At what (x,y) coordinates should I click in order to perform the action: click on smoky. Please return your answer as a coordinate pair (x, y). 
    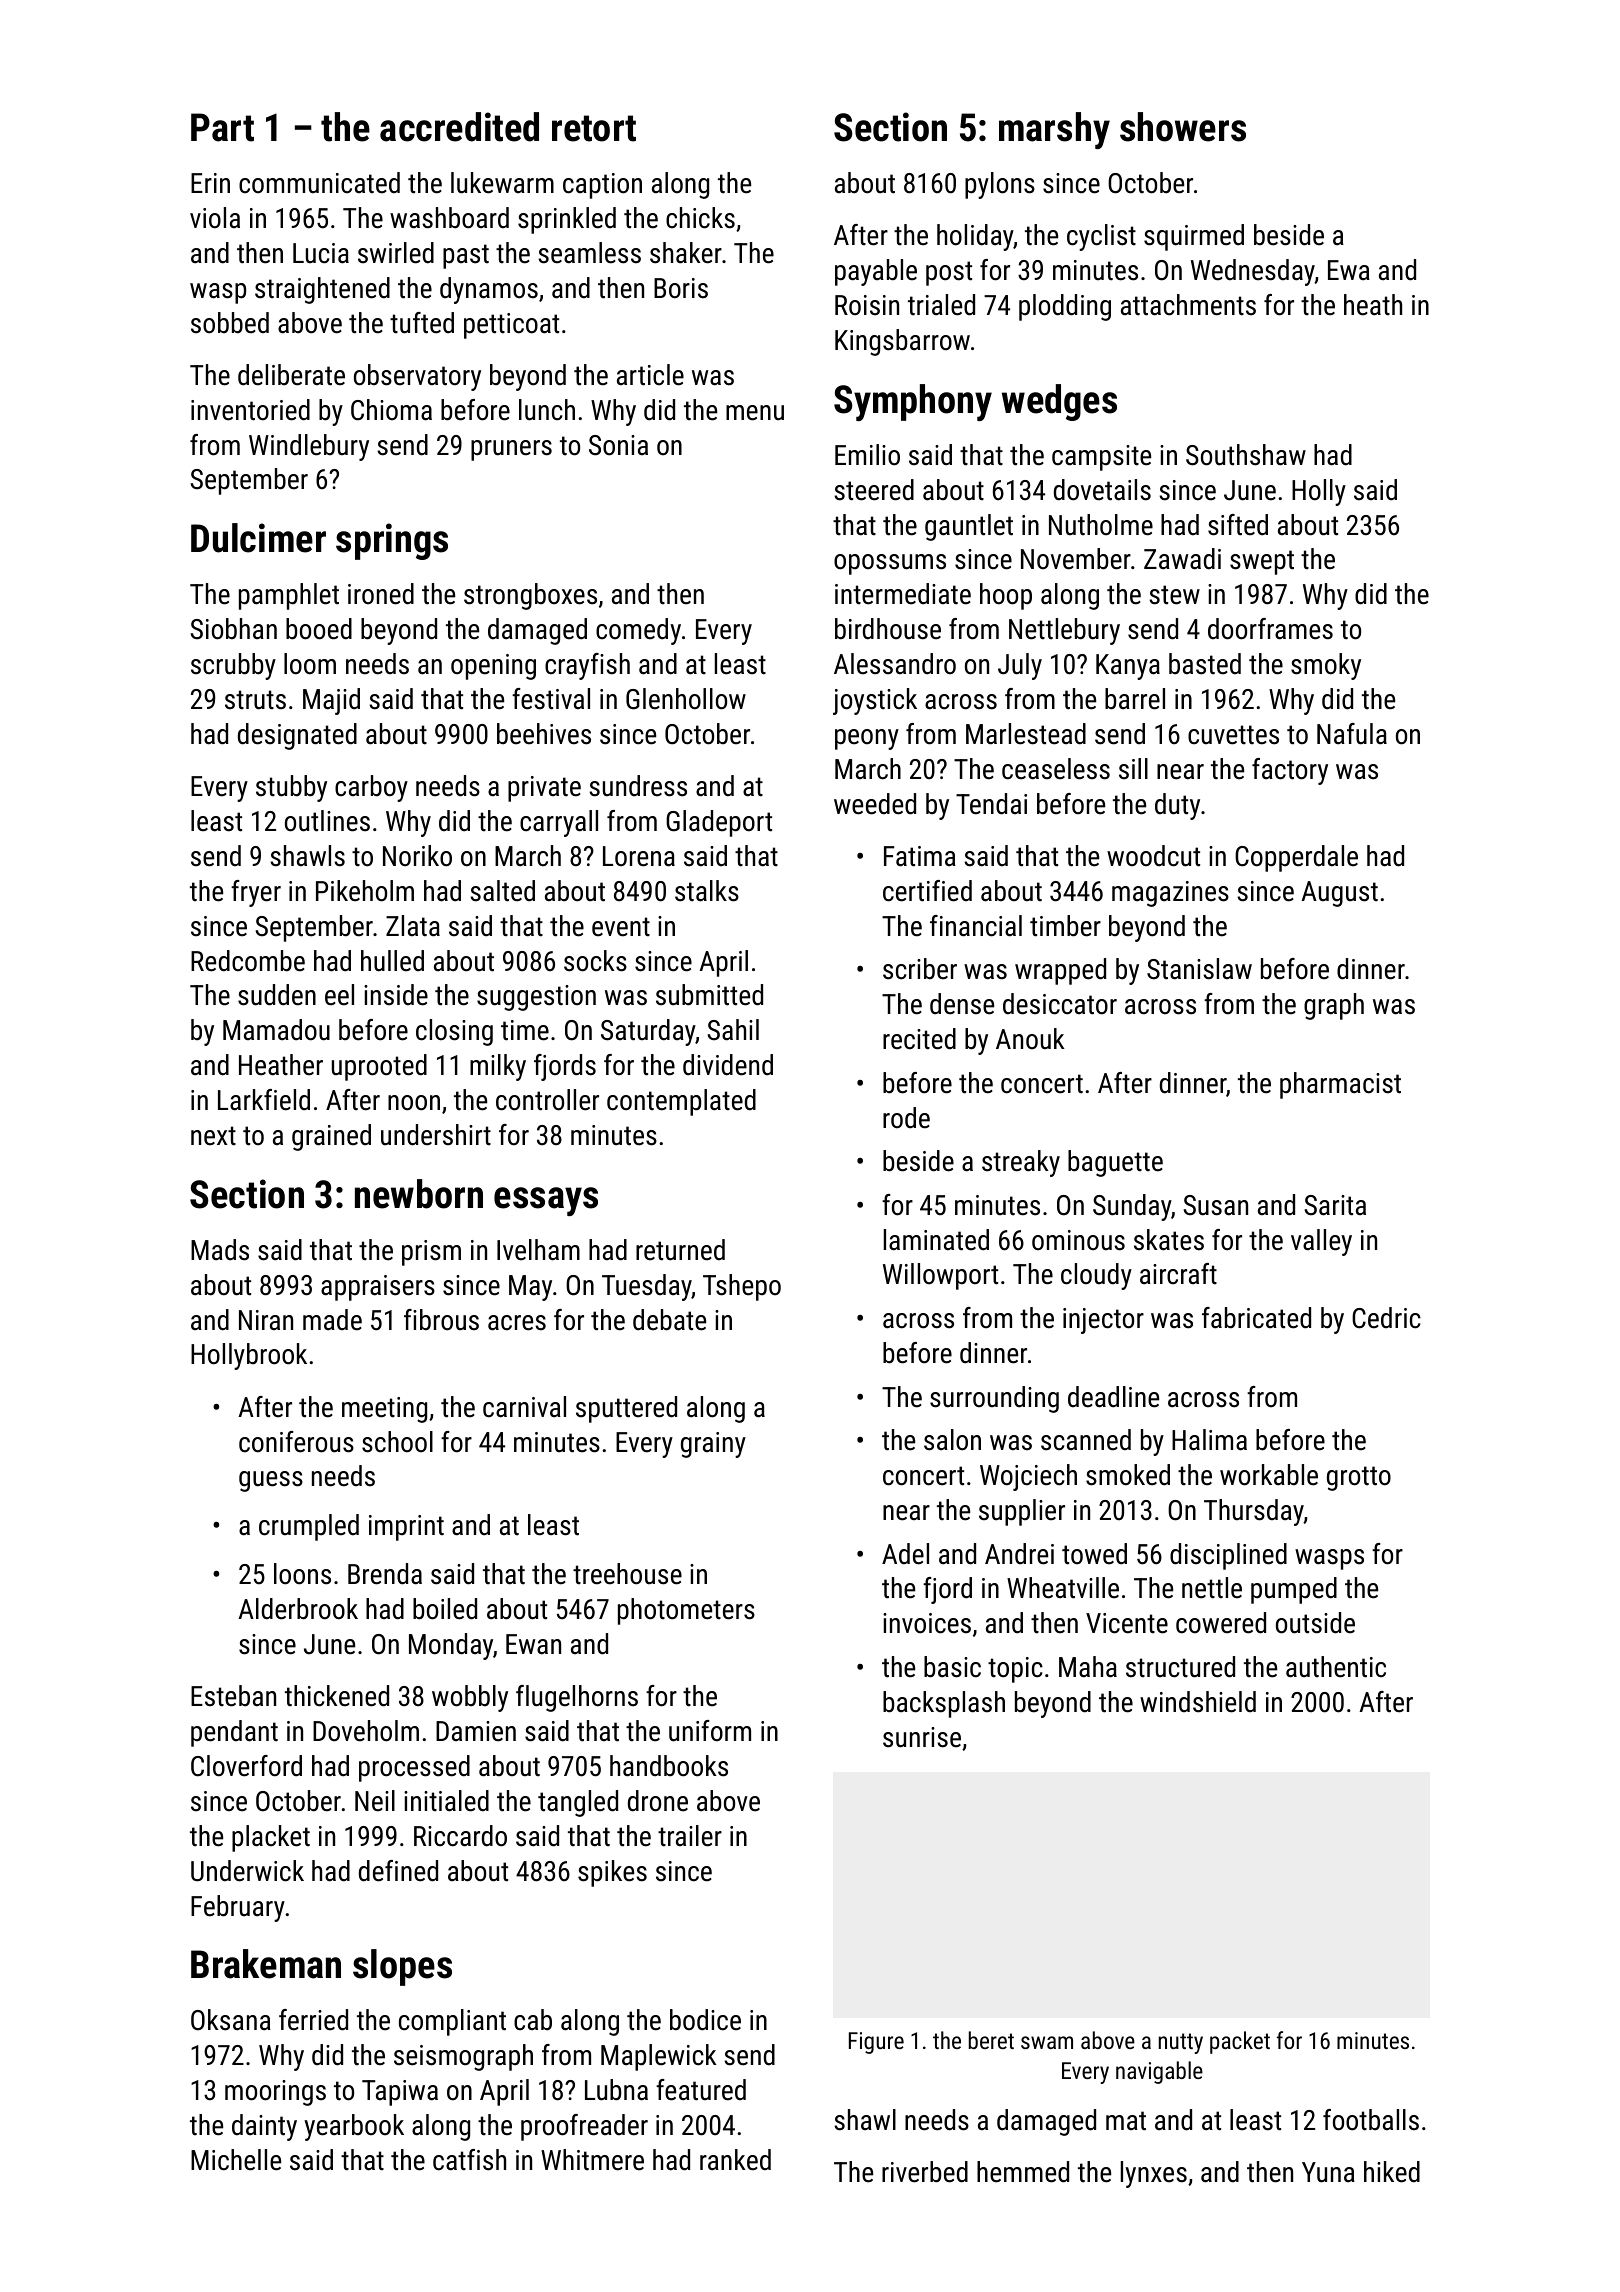
    Looking at the image, I should click on (1326, 666).
